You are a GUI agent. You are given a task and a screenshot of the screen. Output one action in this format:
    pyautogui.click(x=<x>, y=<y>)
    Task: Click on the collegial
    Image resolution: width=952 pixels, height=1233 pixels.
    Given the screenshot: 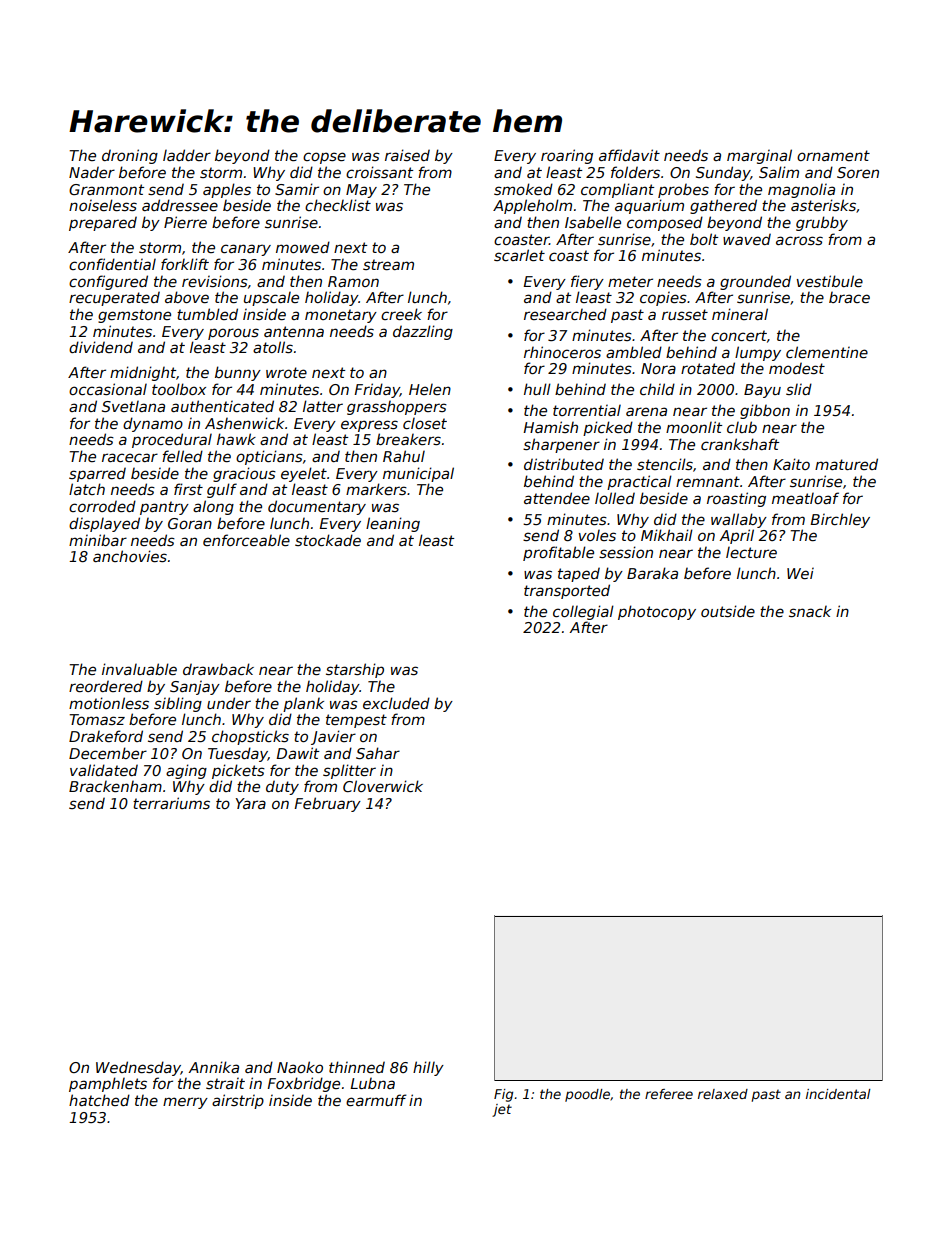 What is the action you would take?
    pyautogui.click(x=583, y=612)
